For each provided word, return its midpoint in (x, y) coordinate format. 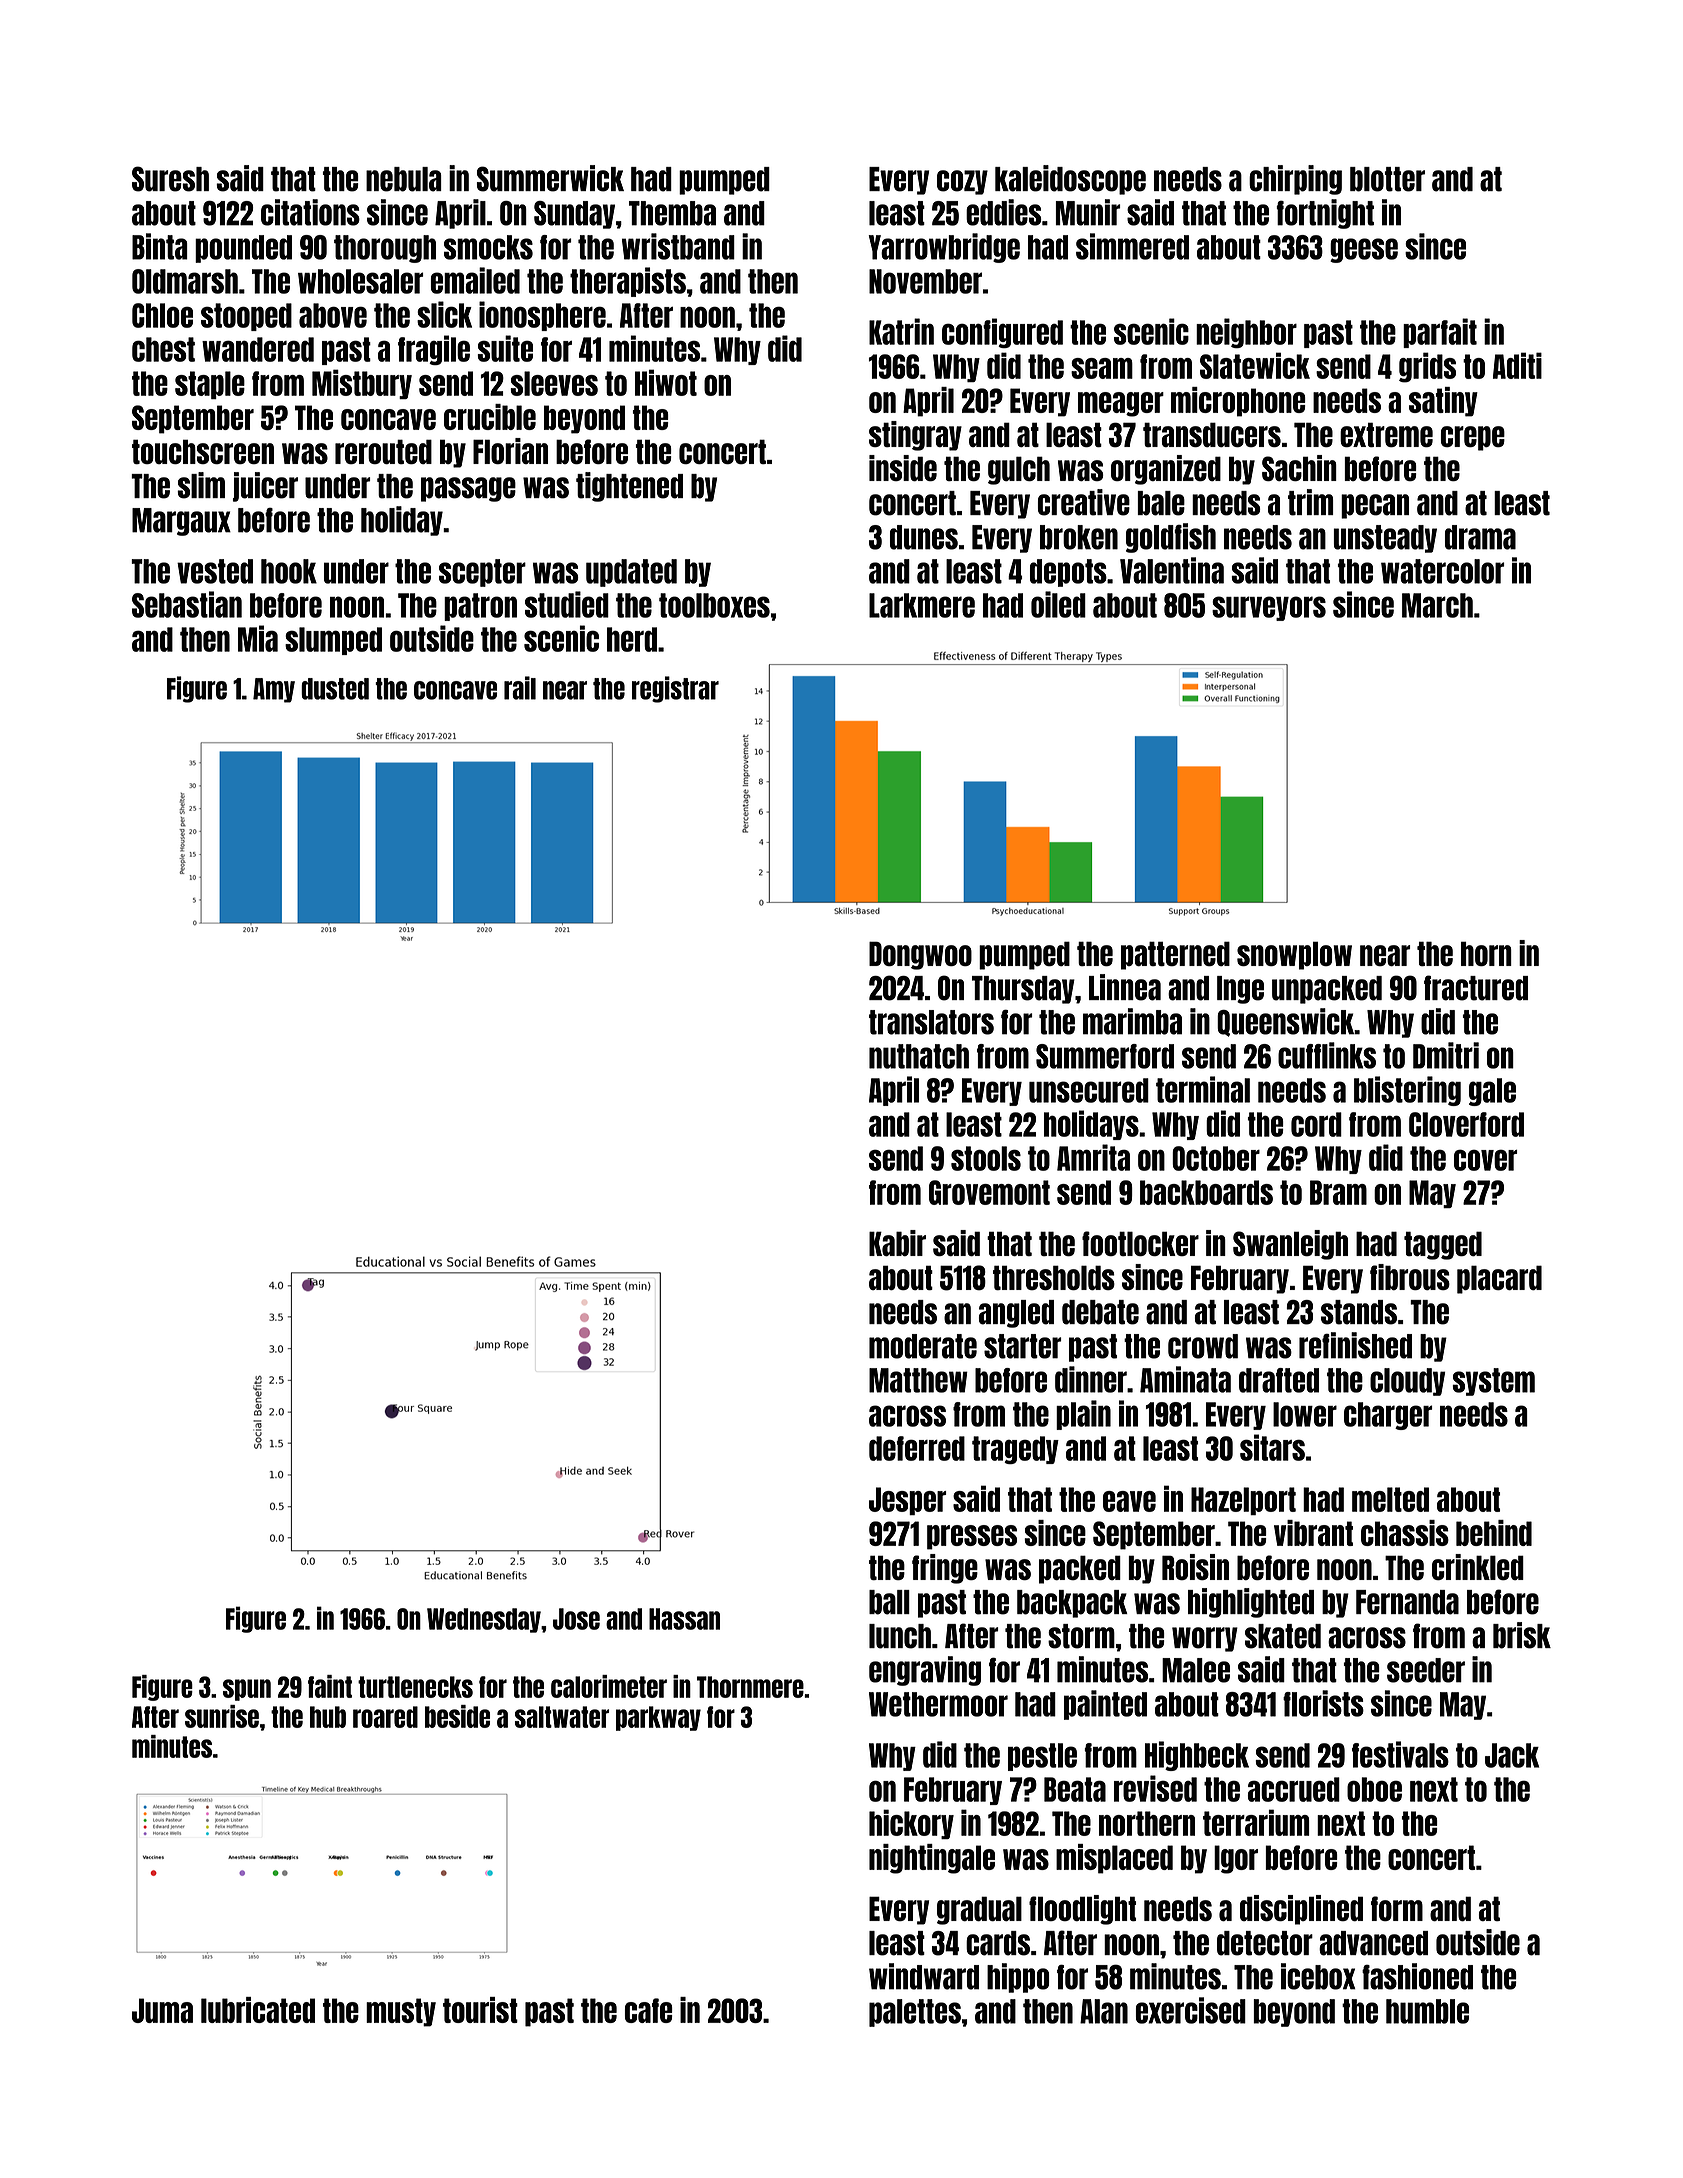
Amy (274, 690)
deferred (917, 1448)
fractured (1476, 988)
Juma (162, 2010)
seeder (1426, 1670)
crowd (1203, 1346)
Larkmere (922, 605)
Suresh (170, 179)
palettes (915, 2013)
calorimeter (609, 1686)
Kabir (897, 1243)
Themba (672, 213)
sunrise (222, 1716)
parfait (1440, 333)
